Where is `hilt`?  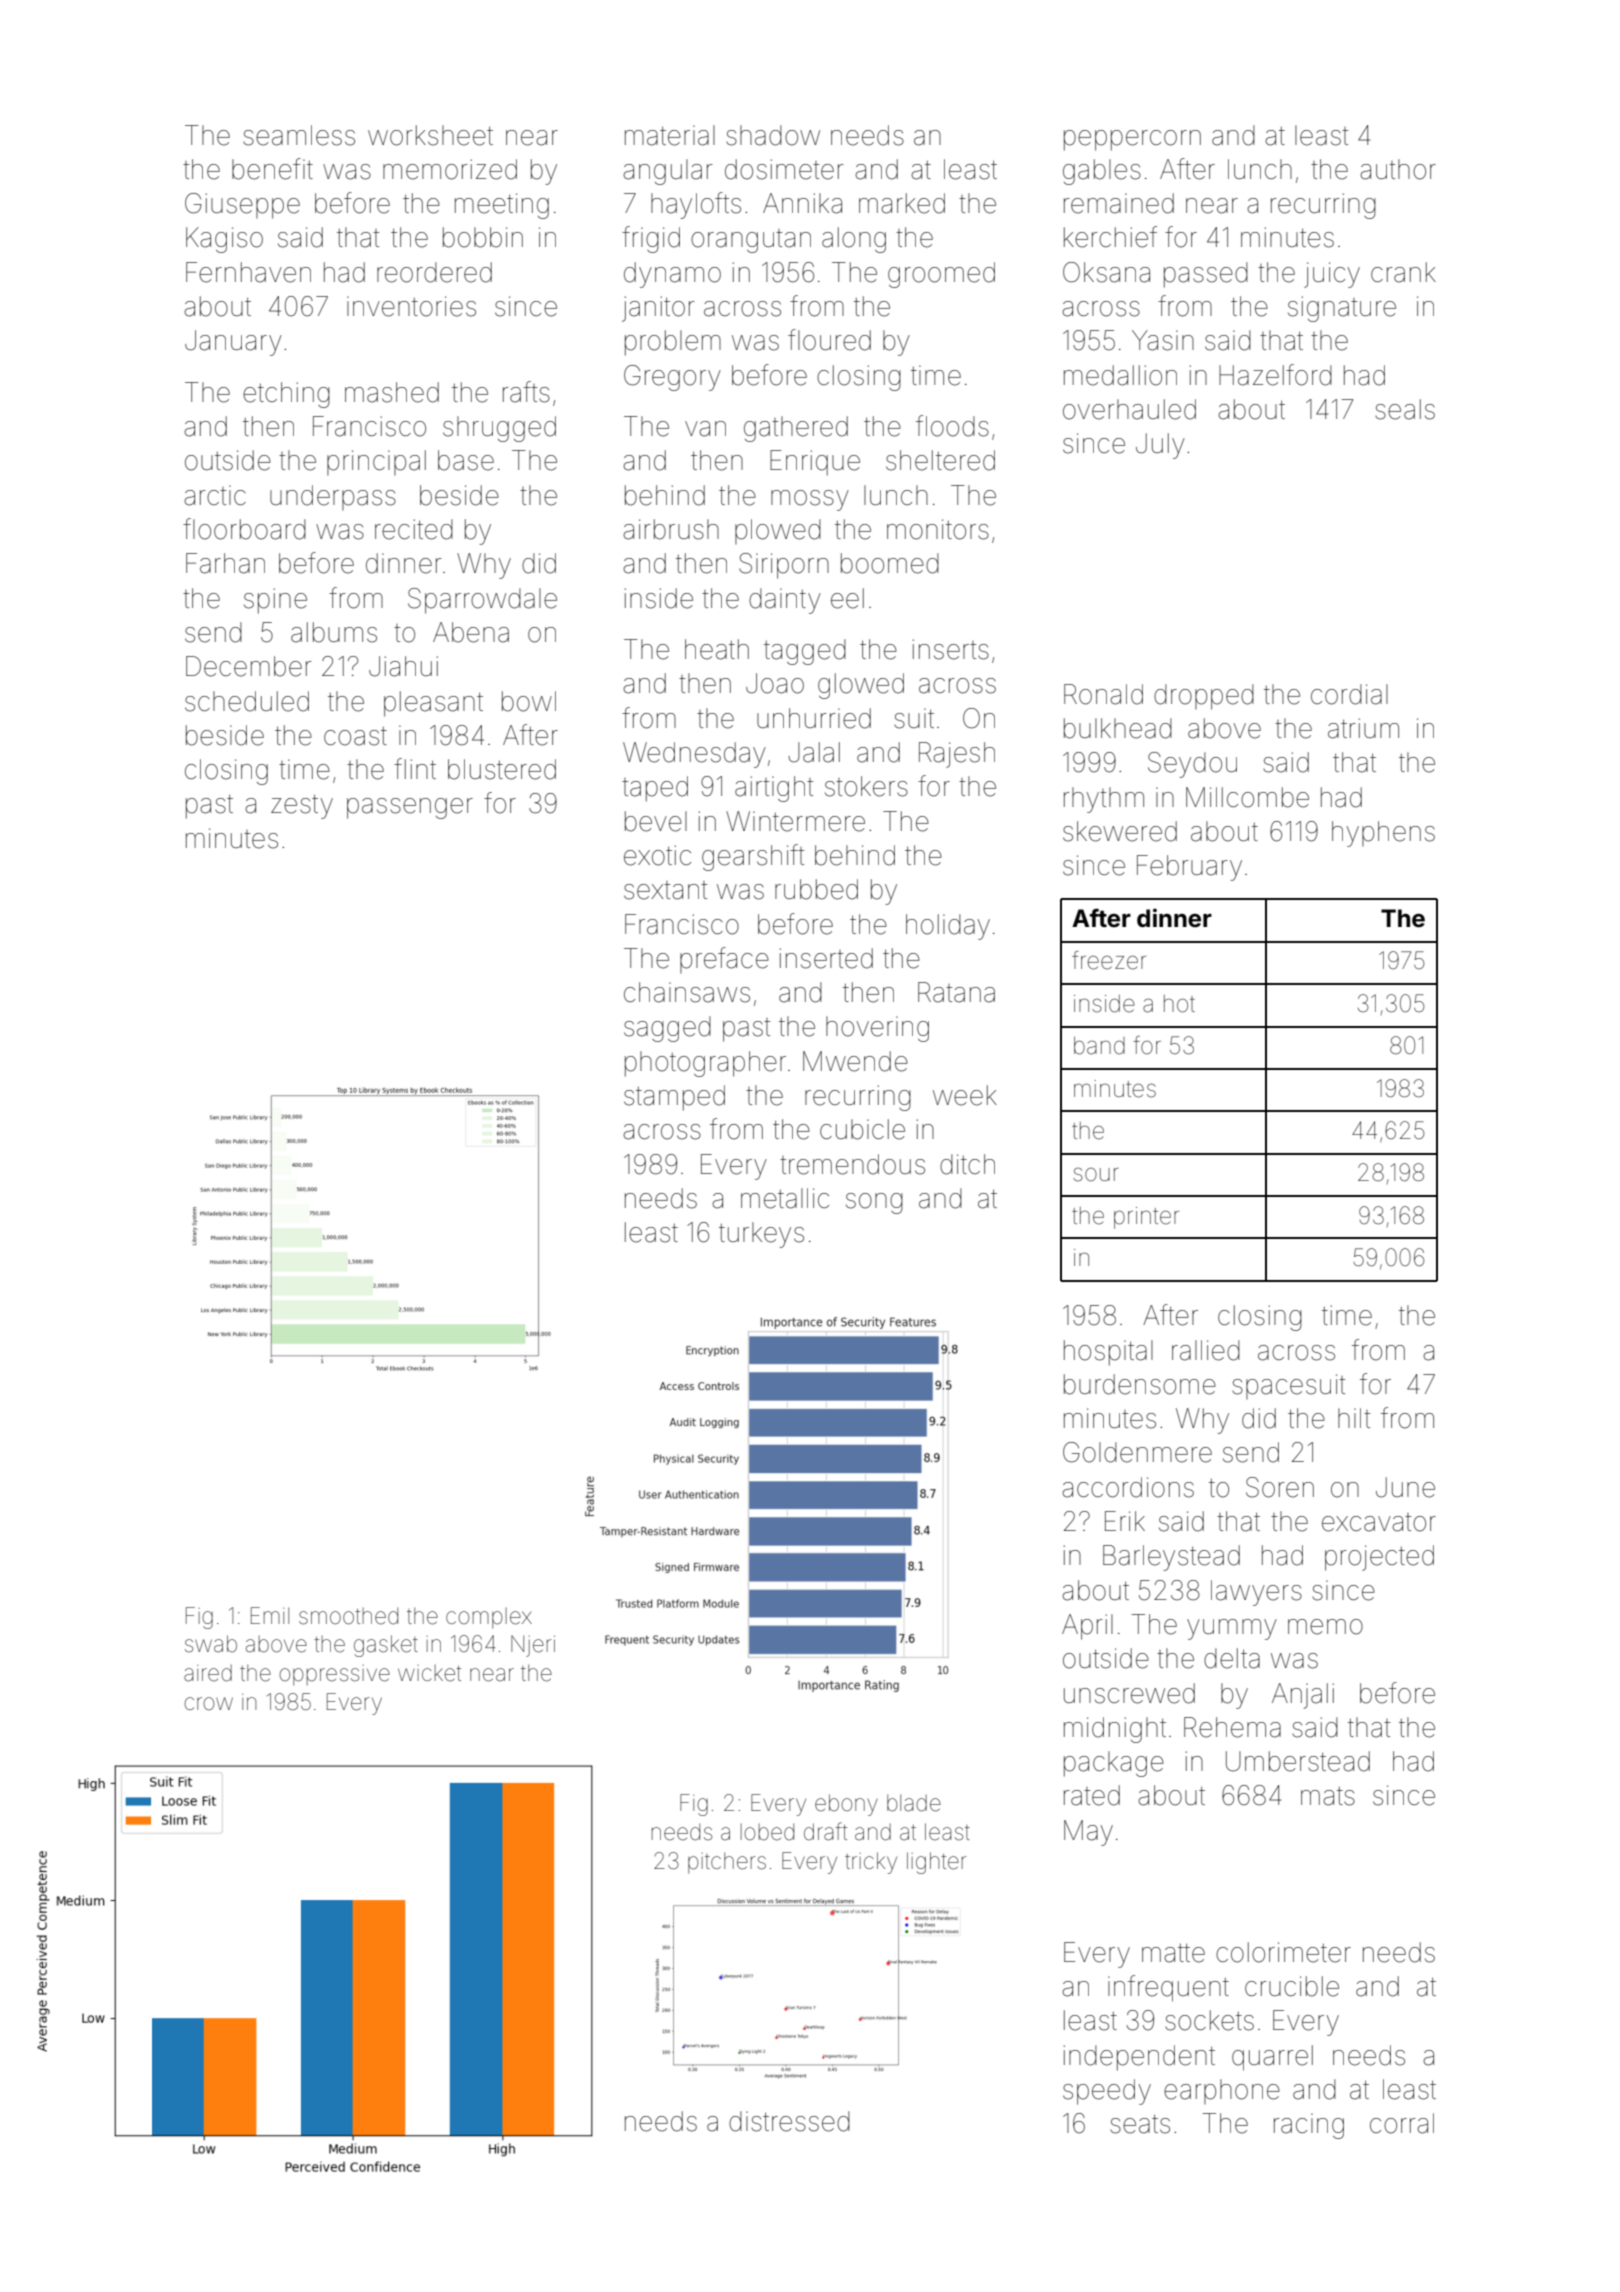
hilt is located at coordinates (1354, 1418).
